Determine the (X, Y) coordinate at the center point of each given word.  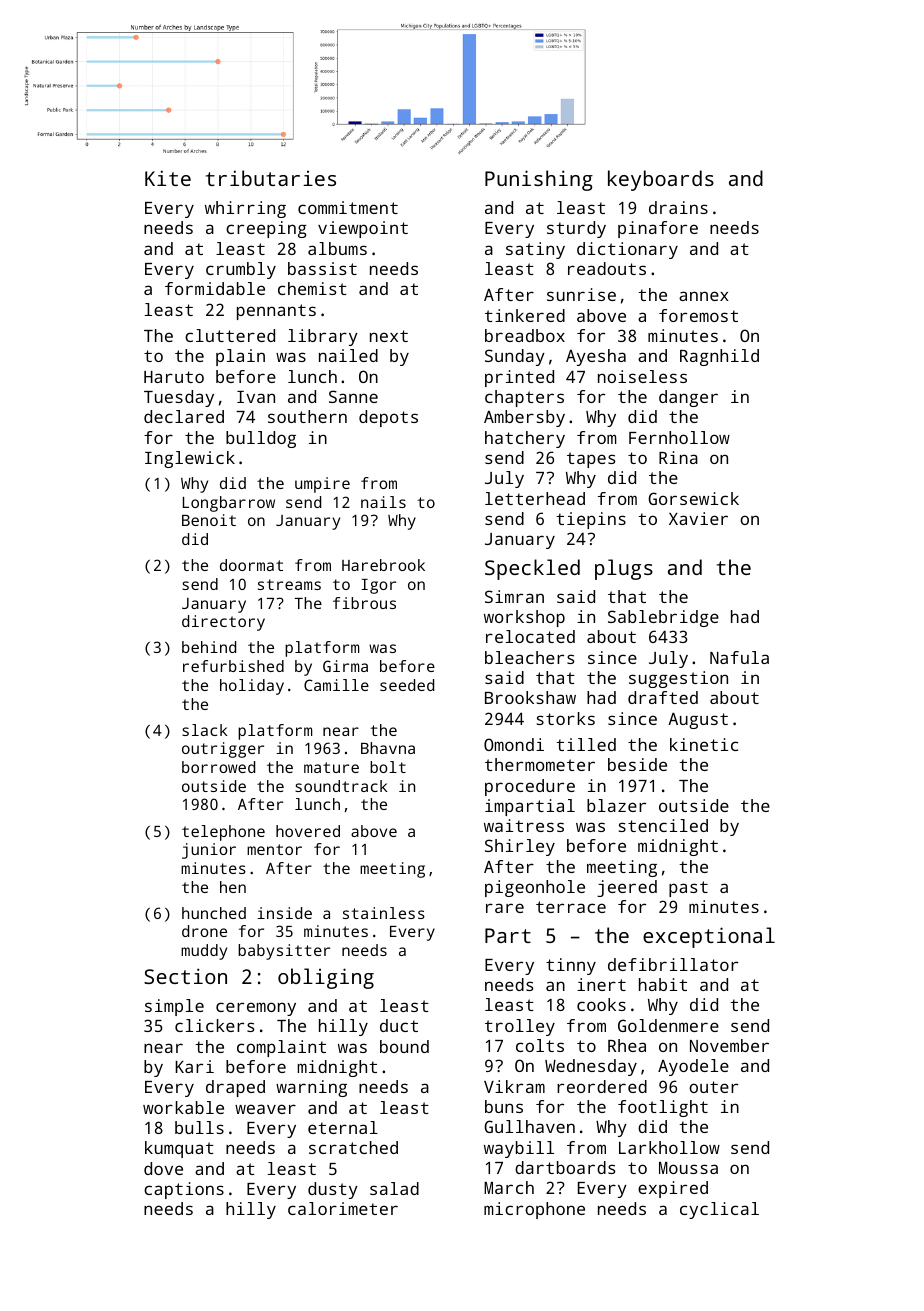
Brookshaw (530, 697)
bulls (199, 1127)
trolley (520, 1027)
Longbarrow (229, 504)
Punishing (539, 180)
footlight (663, 1108)
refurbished (233, 666)
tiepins (591, 520)
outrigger (223, 750)
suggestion (678, 679)
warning (311, 1088)
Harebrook (383, 565)
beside (637, 764)
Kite (168, 178)
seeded (407, 685)
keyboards (661, 180)
